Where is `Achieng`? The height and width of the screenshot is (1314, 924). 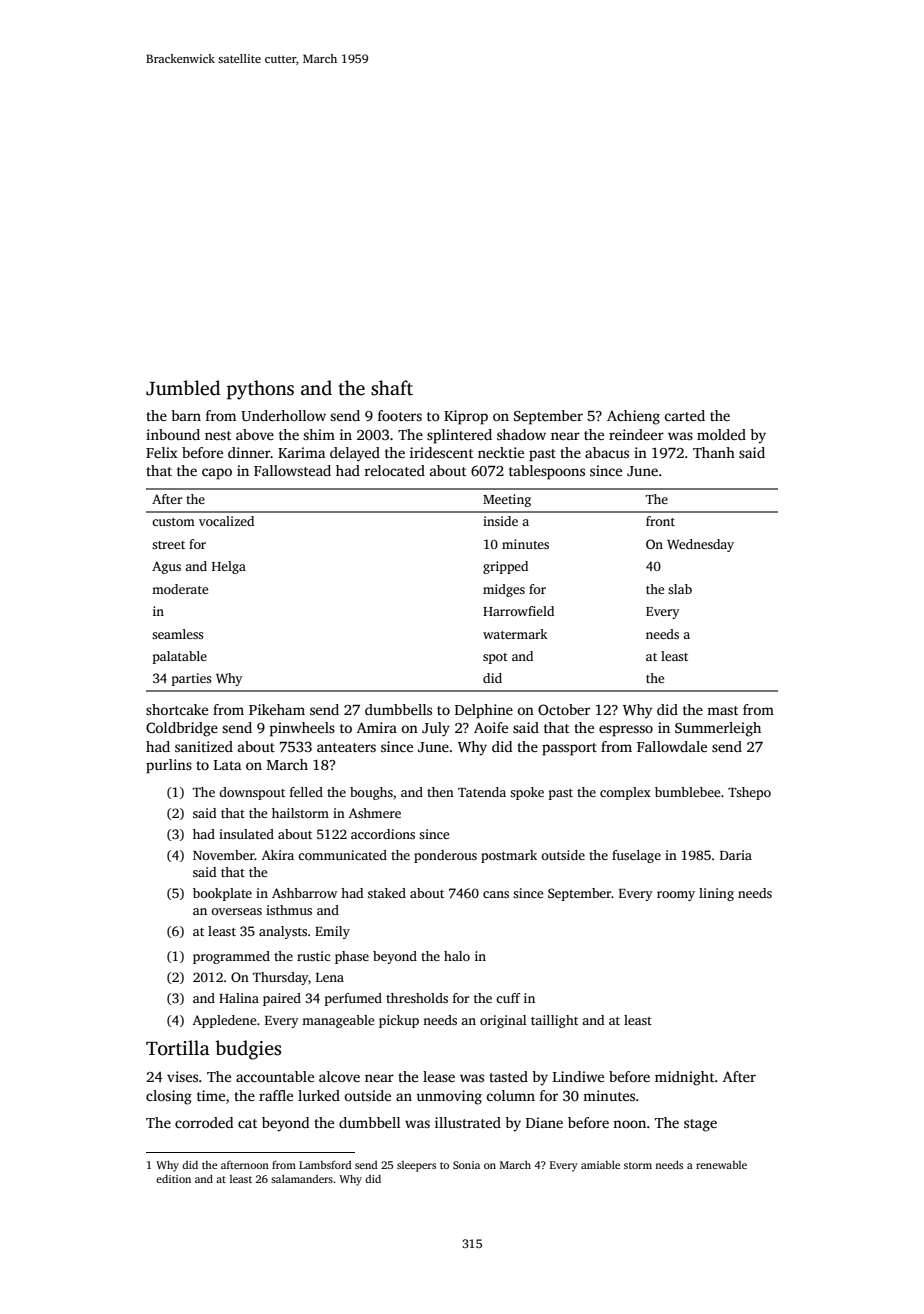
Achieng is located at coordinates (633, 417).
